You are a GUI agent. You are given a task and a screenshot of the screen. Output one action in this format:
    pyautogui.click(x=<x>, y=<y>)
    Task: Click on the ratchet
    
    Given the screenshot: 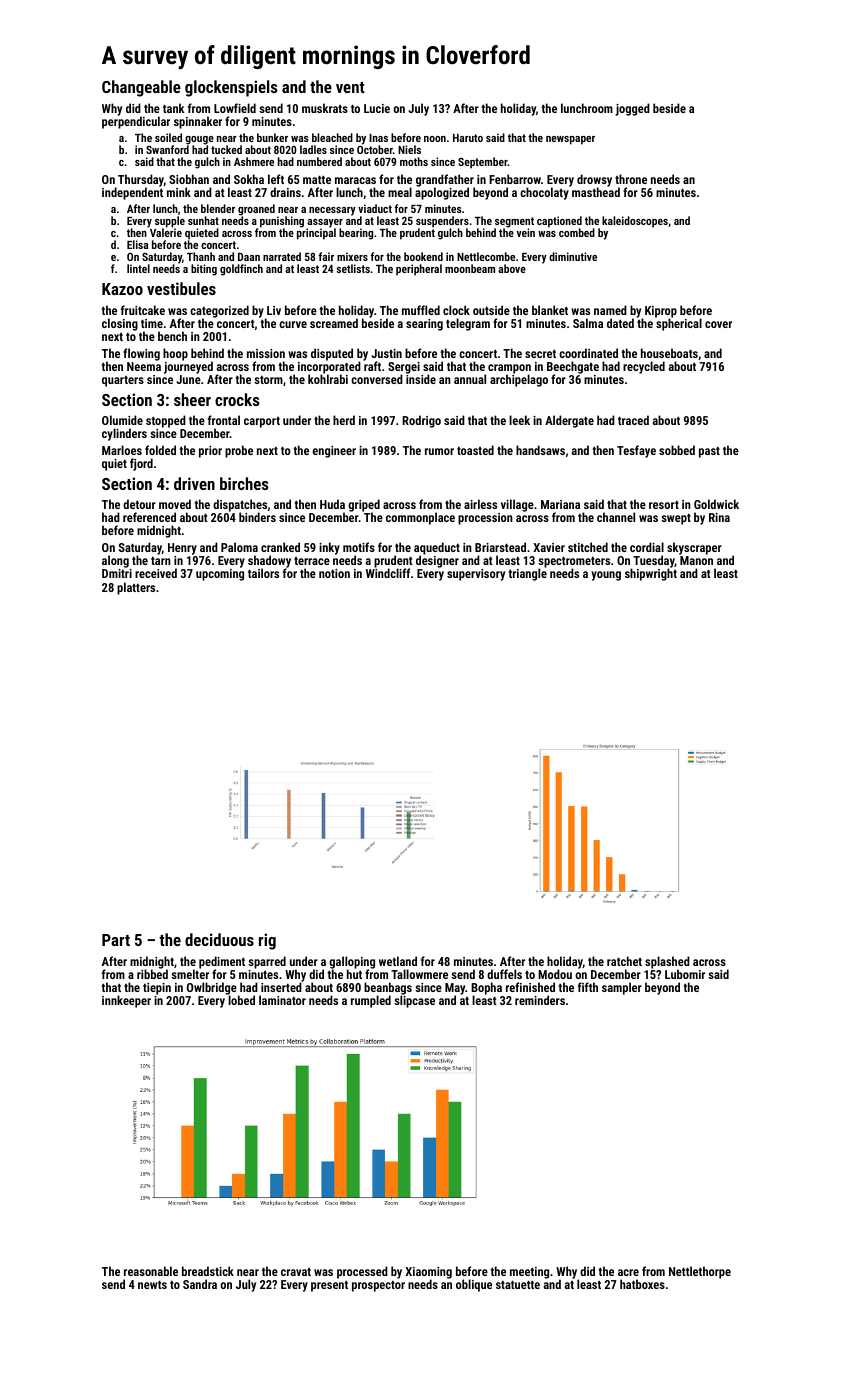 What is the action you would take?
    pyautogui.click(x=624, y=961)
